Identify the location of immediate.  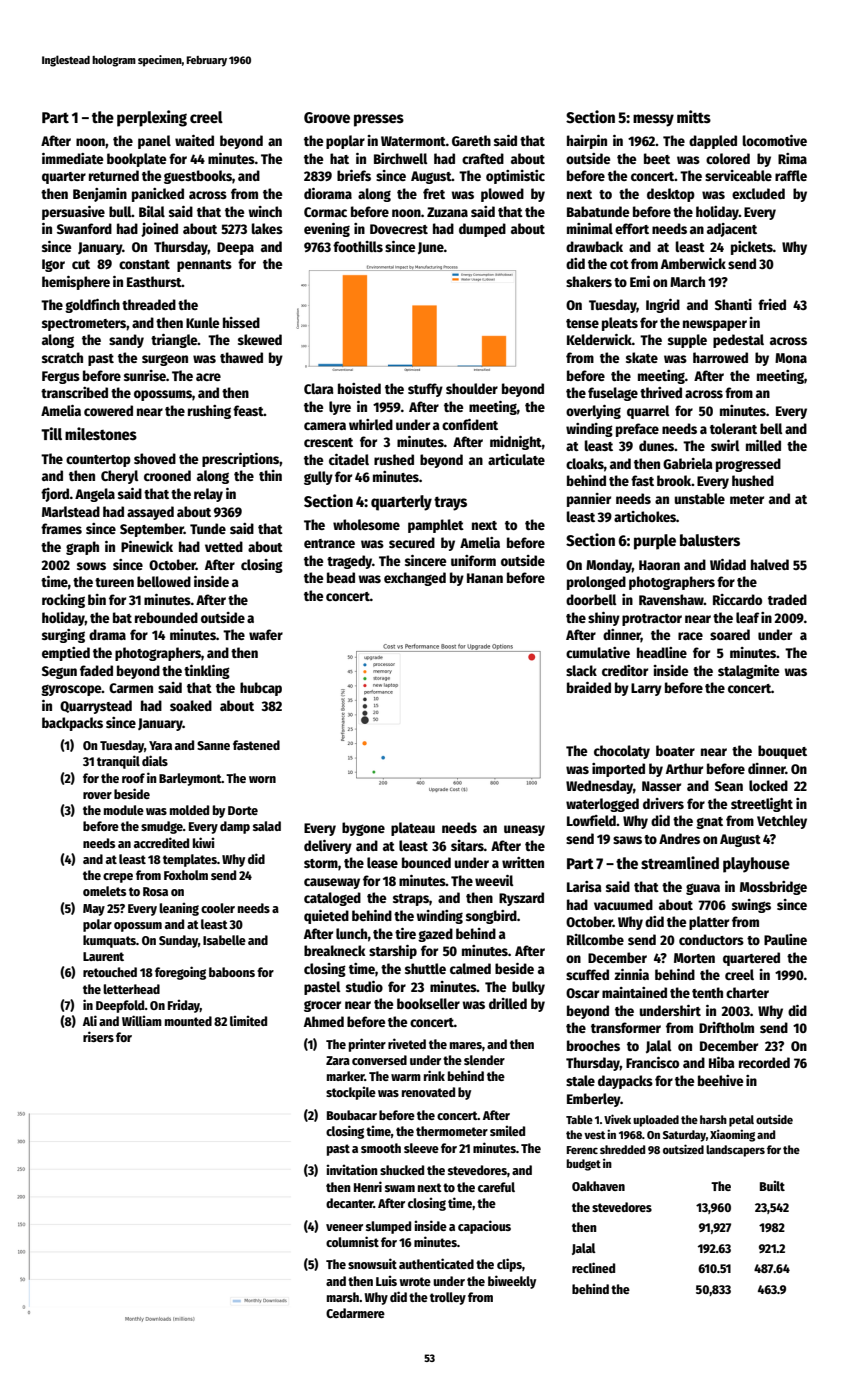
(72, 158).
